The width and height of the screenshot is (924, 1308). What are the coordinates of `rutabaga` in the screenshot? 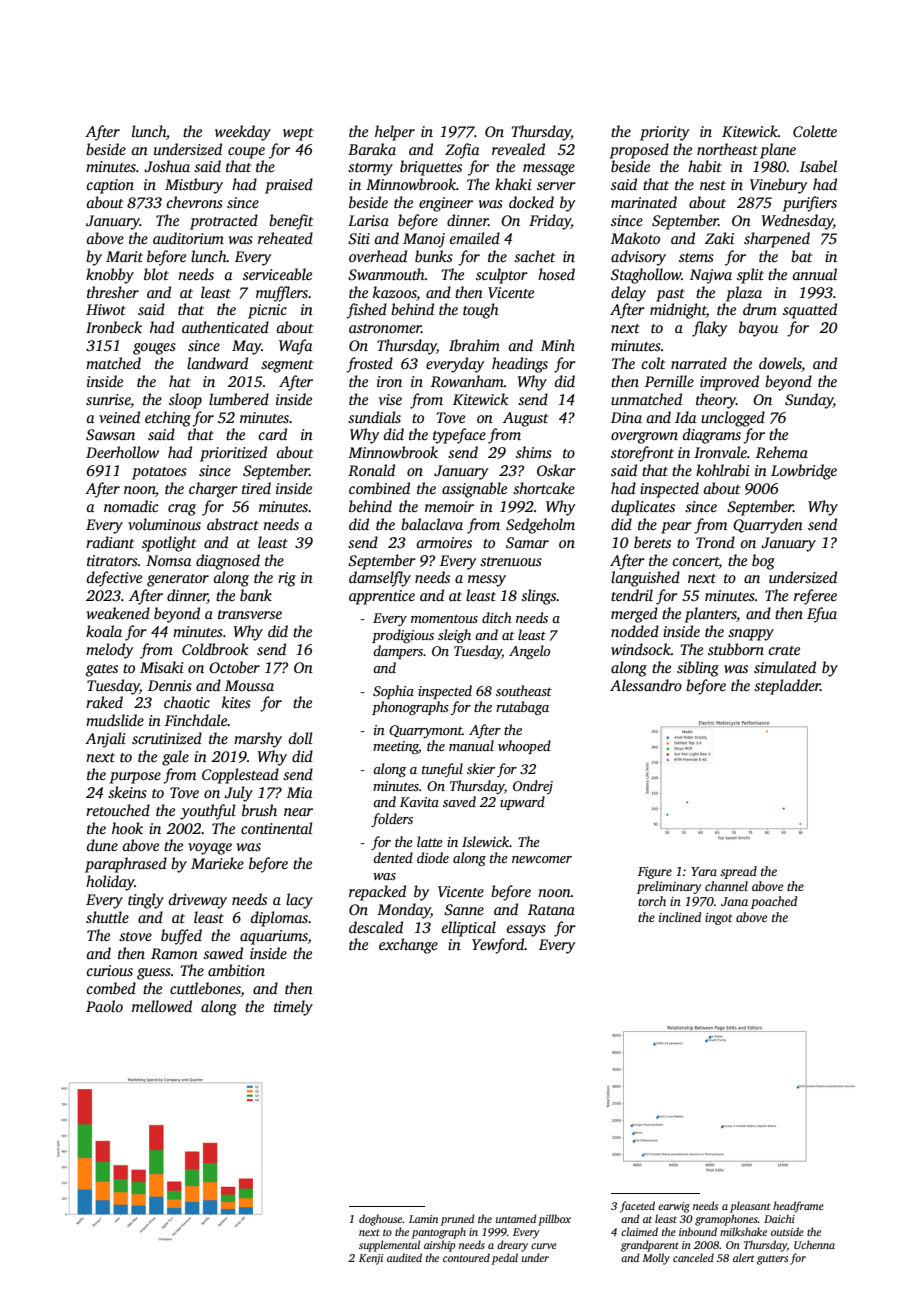 It's located at (522, 708).
